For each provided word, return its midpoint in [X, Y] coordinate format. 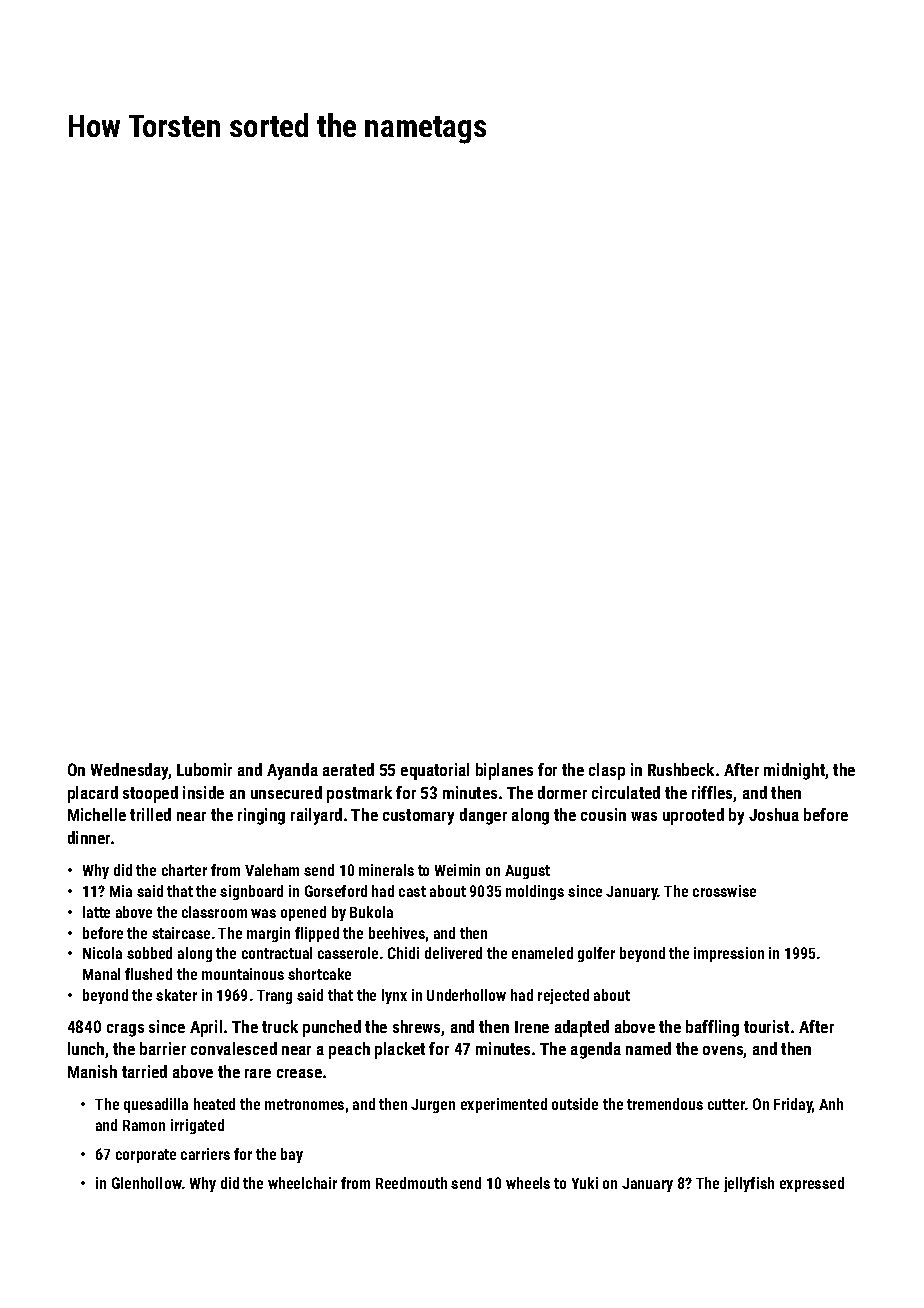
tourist [766, 1026]
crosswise [724, 891]
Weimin [457, 870]
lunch [86, 1048]
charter [184, 870]
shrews [417, 1028]
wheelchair [302, 1183]
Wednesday [130, 771]
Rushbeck [681, 769]
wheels [528, 1183]
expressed [812, 1184]
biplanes [504, 771]
